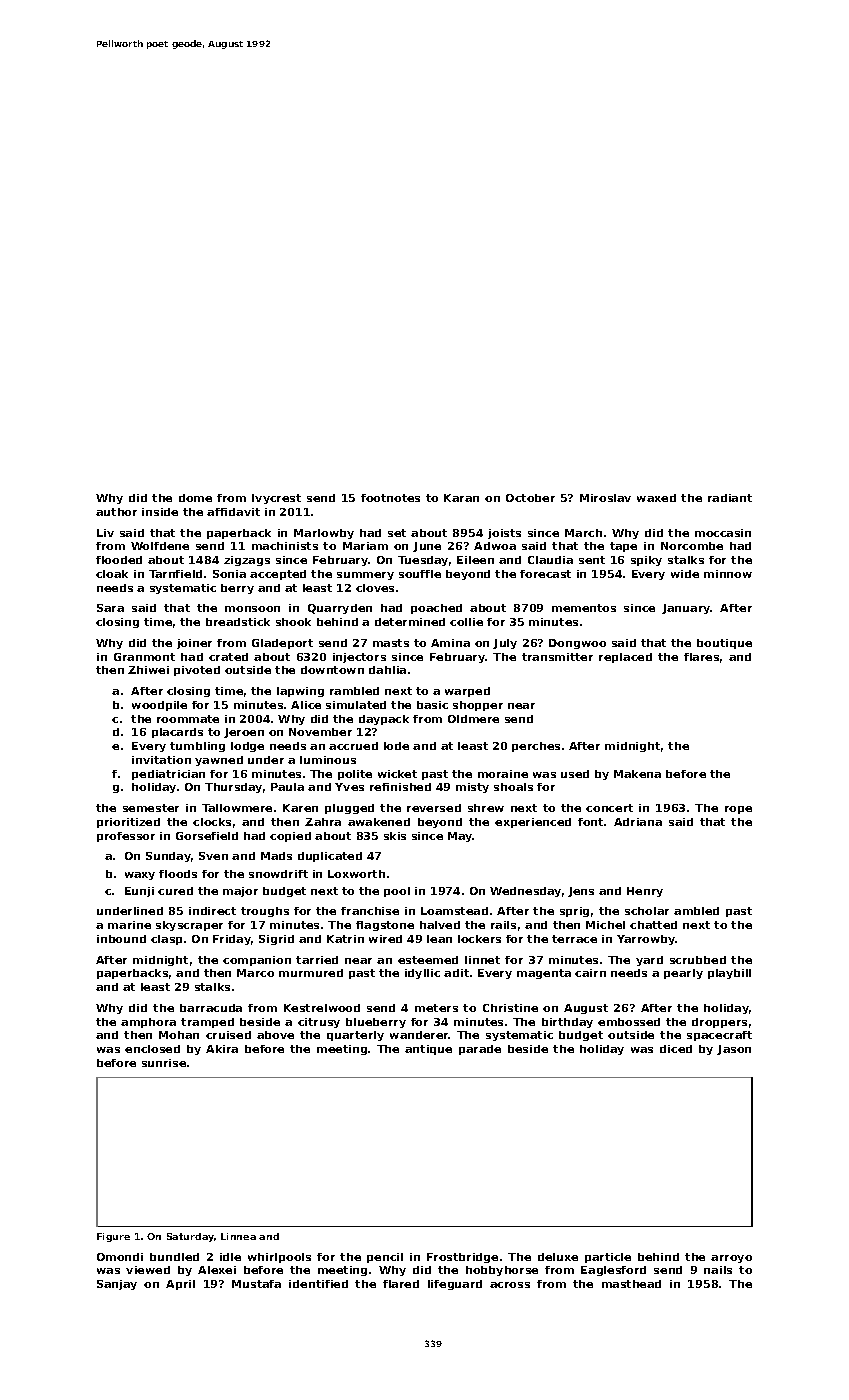 Image resolution: width=849 pixels, height=1400 pixels. Describe the element at coordinates (656, 498) in the document. I see `waxed` at that location.
